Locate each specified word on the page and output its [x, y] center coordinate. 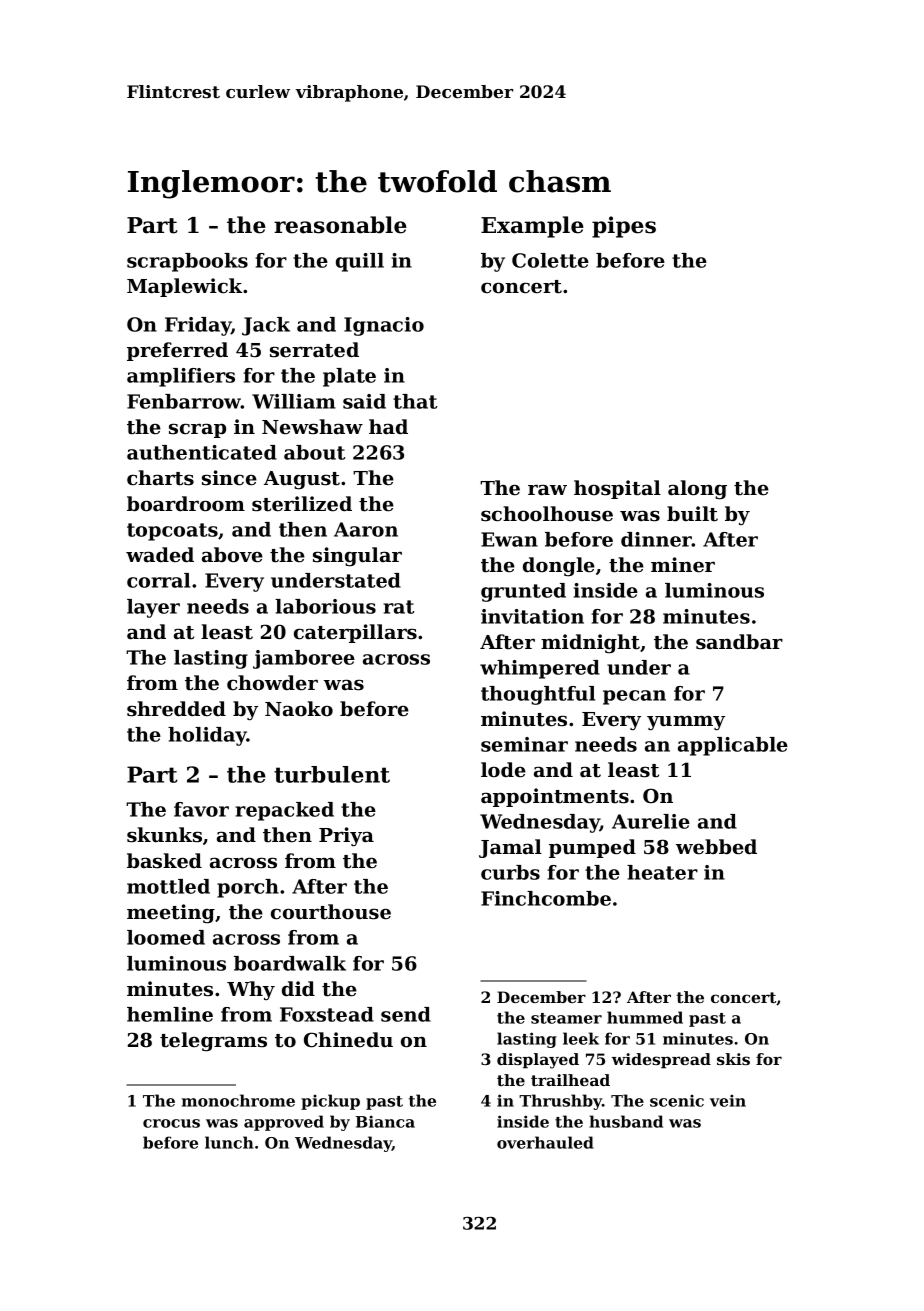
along [697, 490]
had [388, 427]
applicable [733, 746]
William [294, 401]
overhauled [545, 1142]
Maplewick [184, 287]
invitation [532, 616]
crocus [171, 1123]
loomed [166, 937]
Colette [550, 260]
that [415, 401]
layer [153, 608]
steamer [566, 1018]
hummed [645, 1017]
